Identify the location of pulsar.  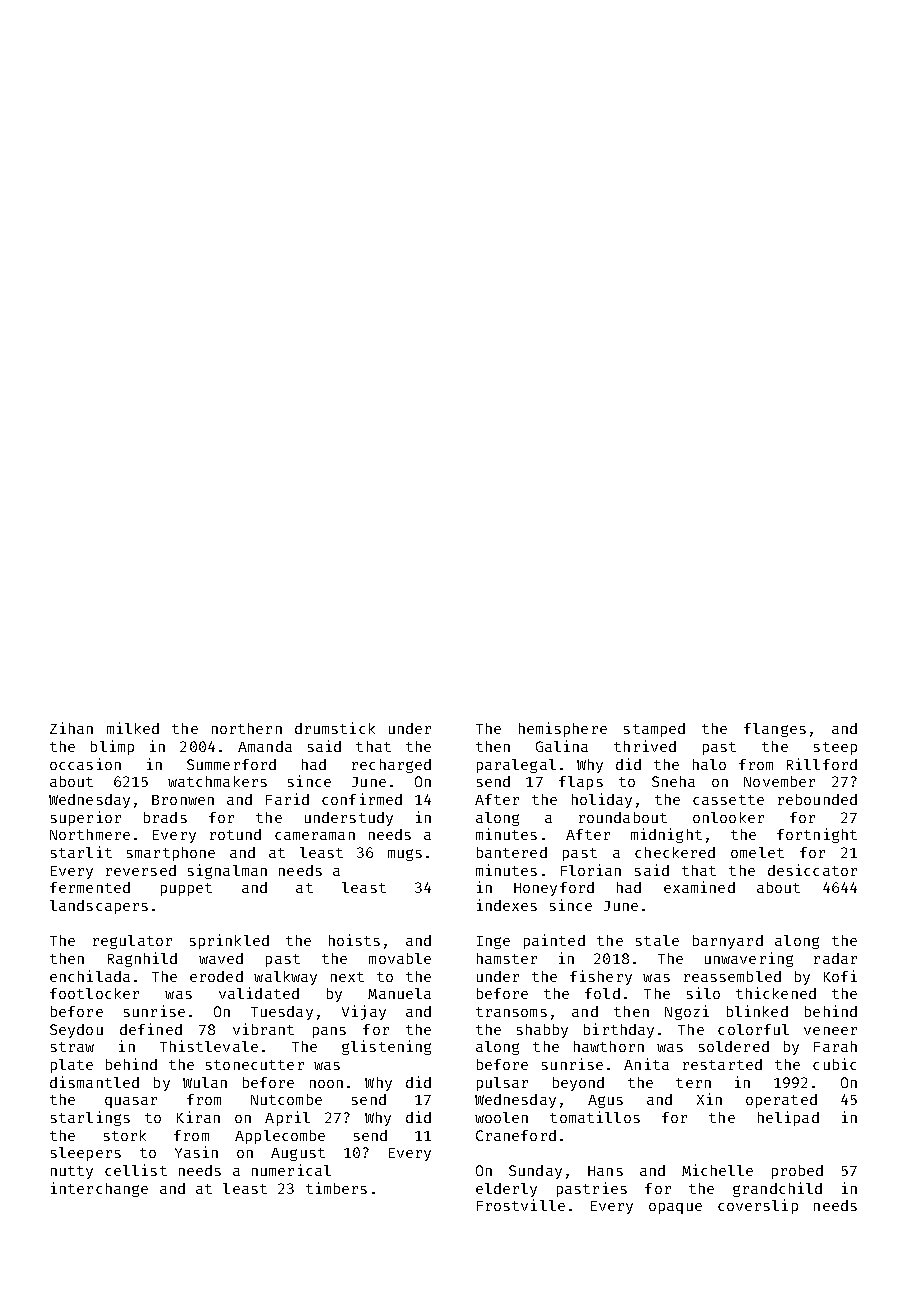
(502, 1084).
